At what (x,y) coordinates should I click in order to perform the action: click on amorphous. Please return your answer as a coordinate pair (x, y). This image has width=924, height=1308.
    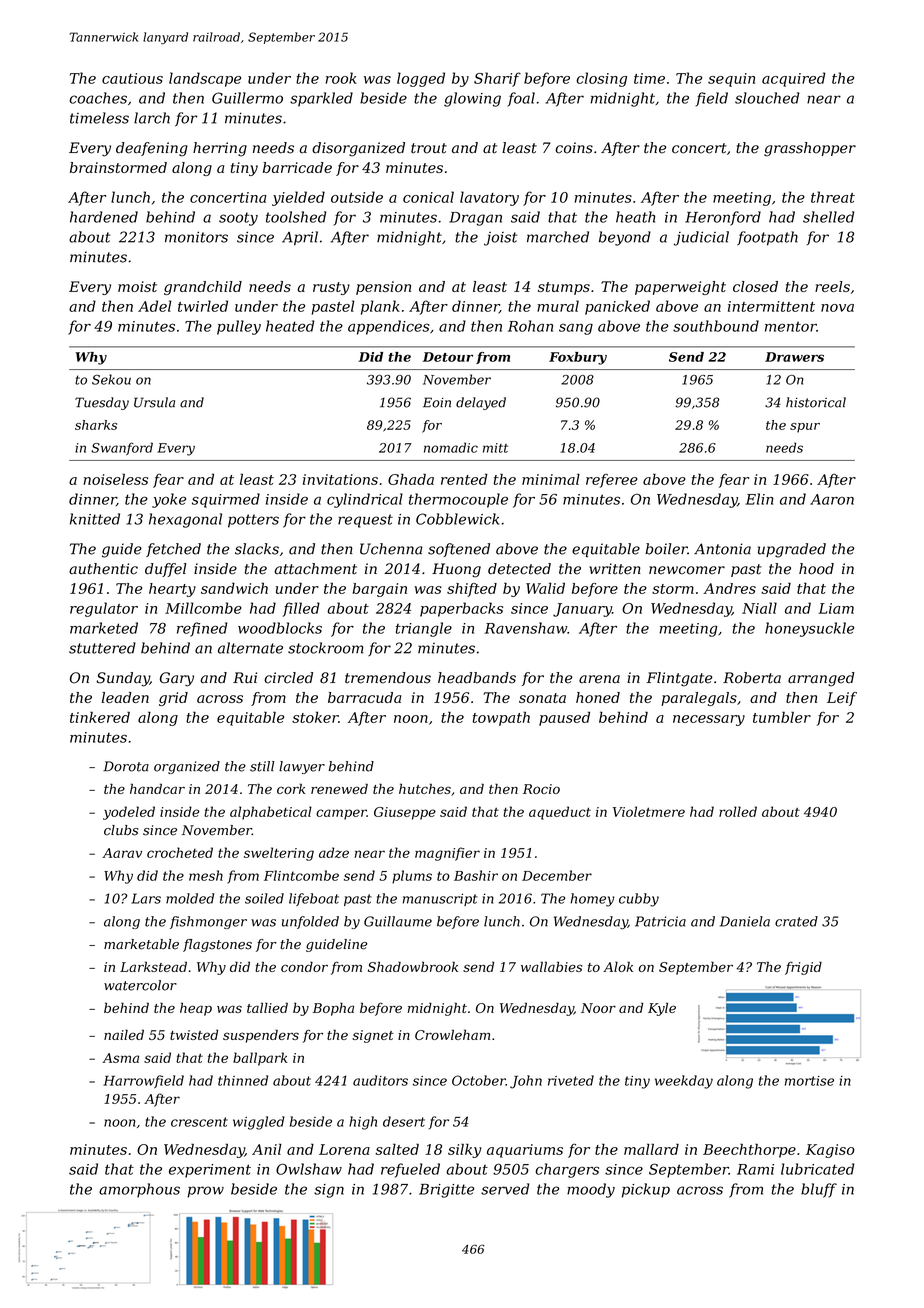
    Looking at the image, I should click on (139, 1190).
